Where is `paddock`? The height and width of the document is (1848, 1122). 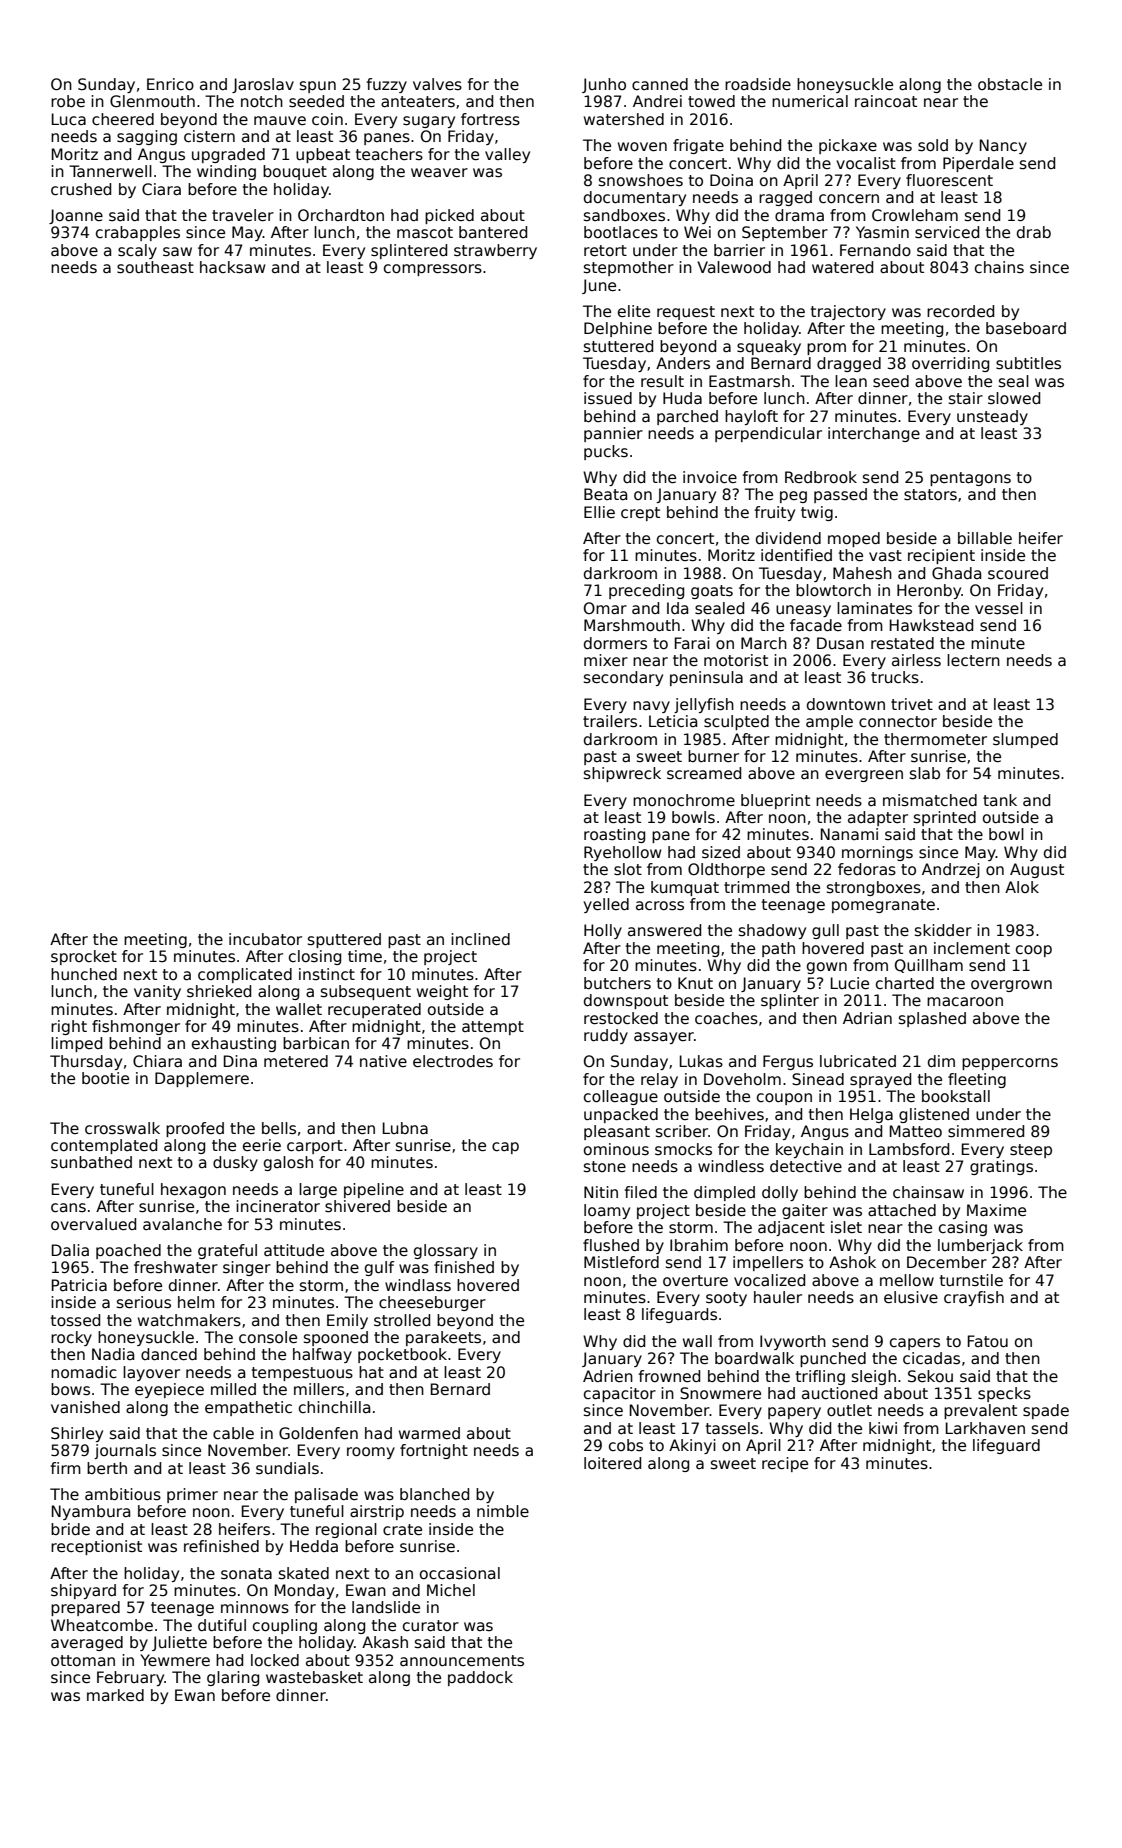 paddock is located at coordinates (480, 1678).
